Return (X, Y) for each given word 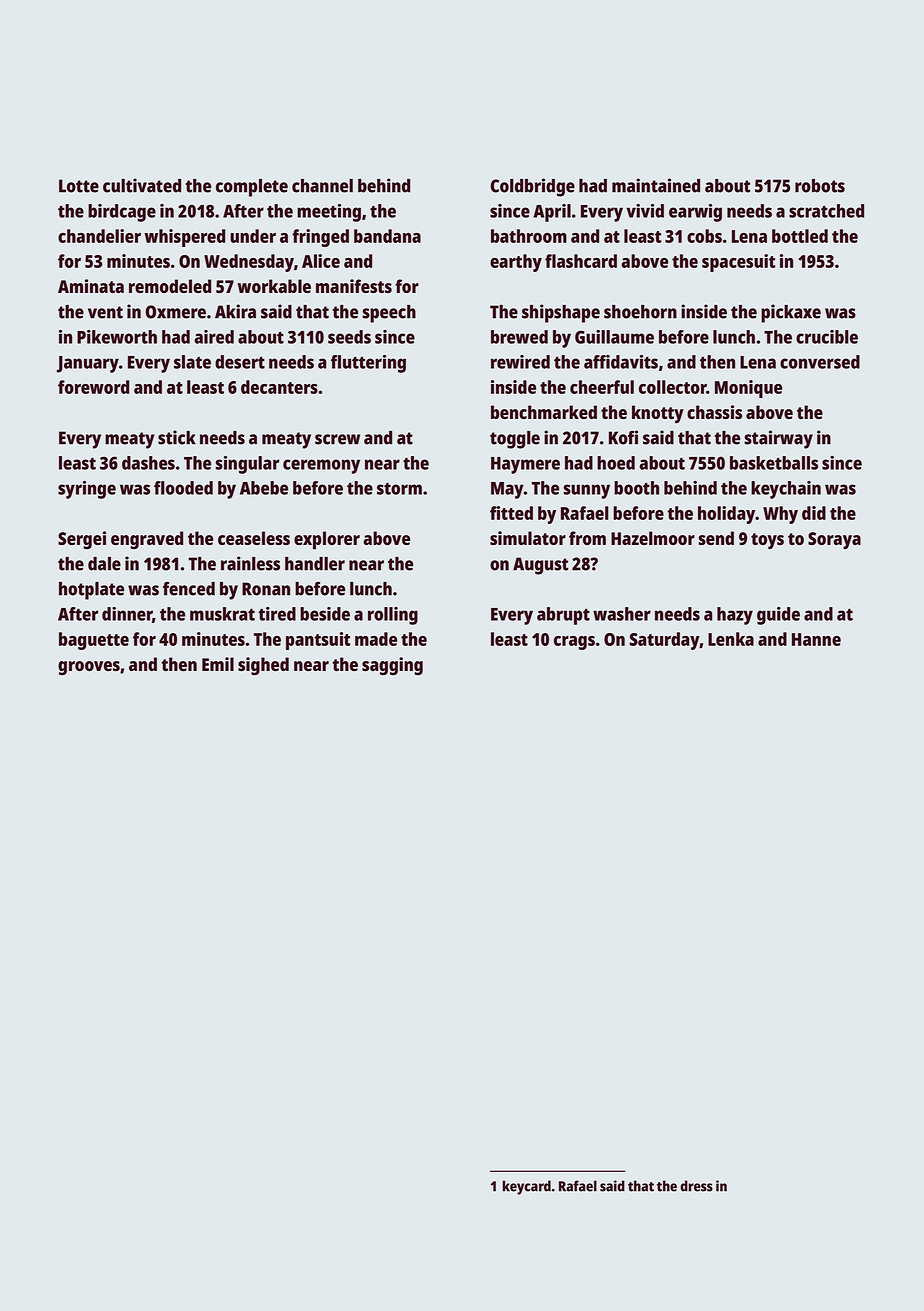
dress (696, 1186)
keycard (526, 1187)
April (552, 213)
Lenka (731, 639)
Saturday (665, 641)
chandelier (99, 236)
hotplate (91, 591)
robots (820, 186)
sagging (392, 666)
